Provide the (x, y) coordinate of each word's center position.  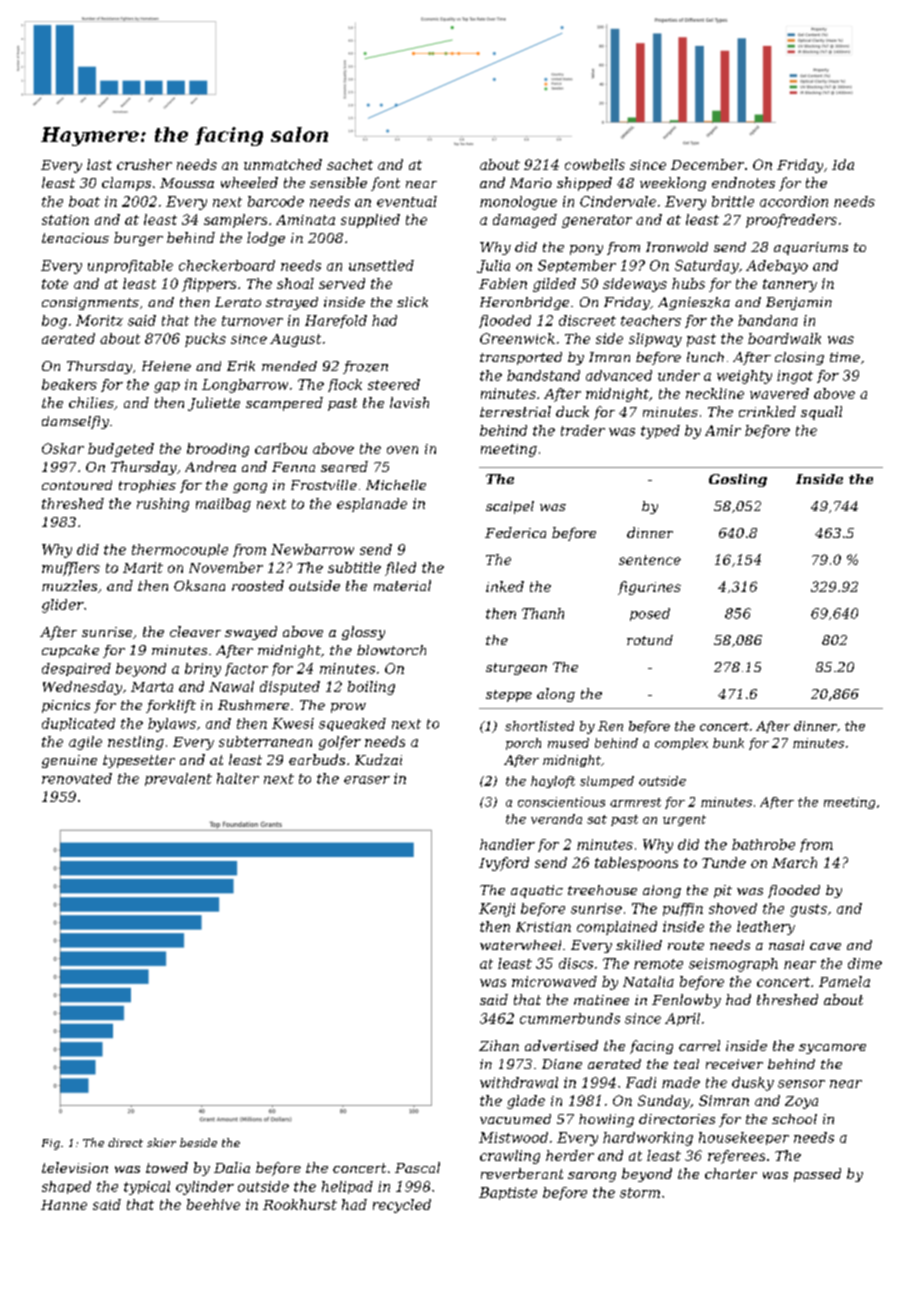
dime (865, 963)
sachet (350, 164)
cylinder (205, 1188)
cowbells (595, 164)
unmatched (283, 164)
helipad (347, 1187)
